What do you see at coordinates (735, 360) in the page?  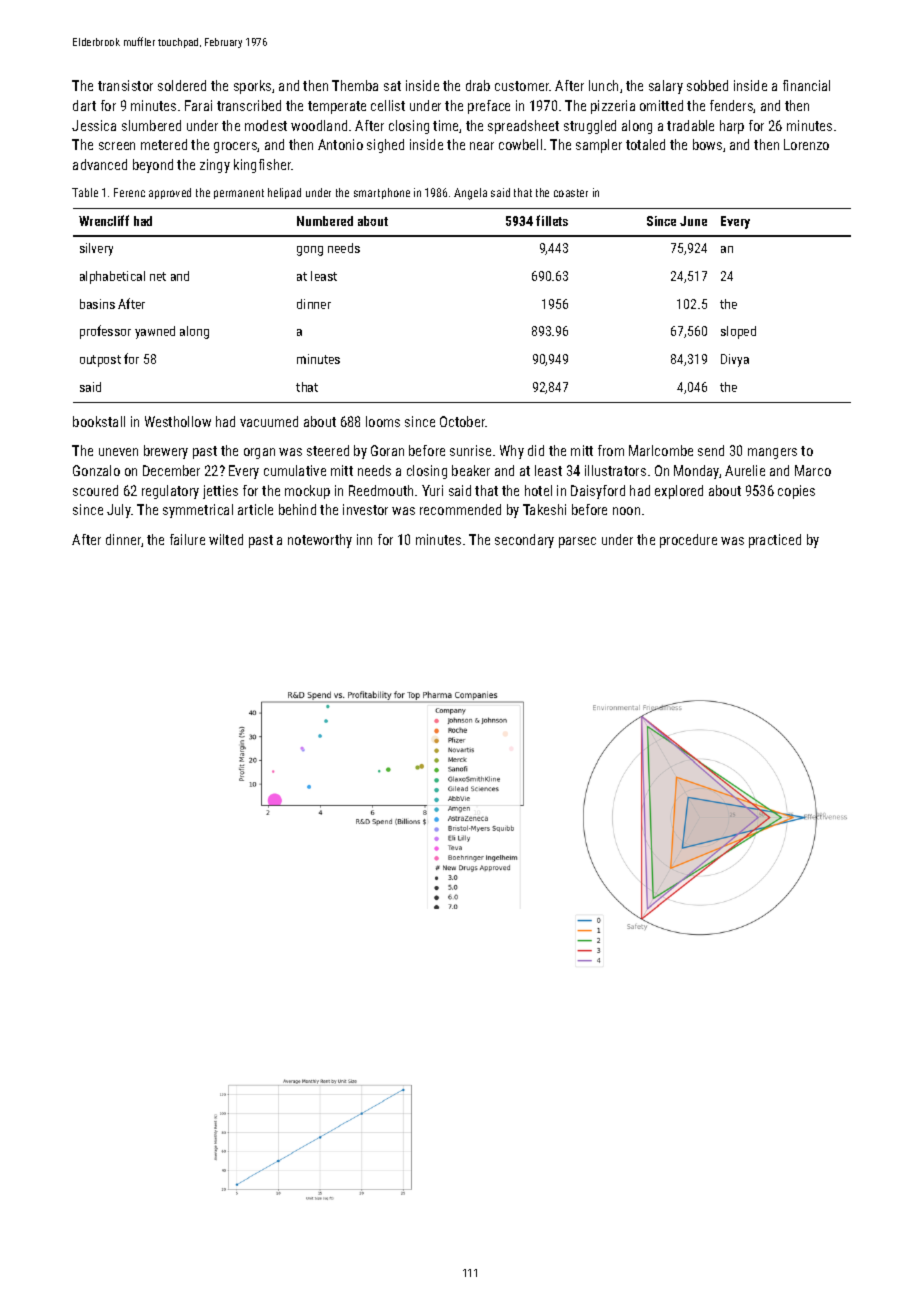 I see `Divya` at bounding box center [735, 360].
